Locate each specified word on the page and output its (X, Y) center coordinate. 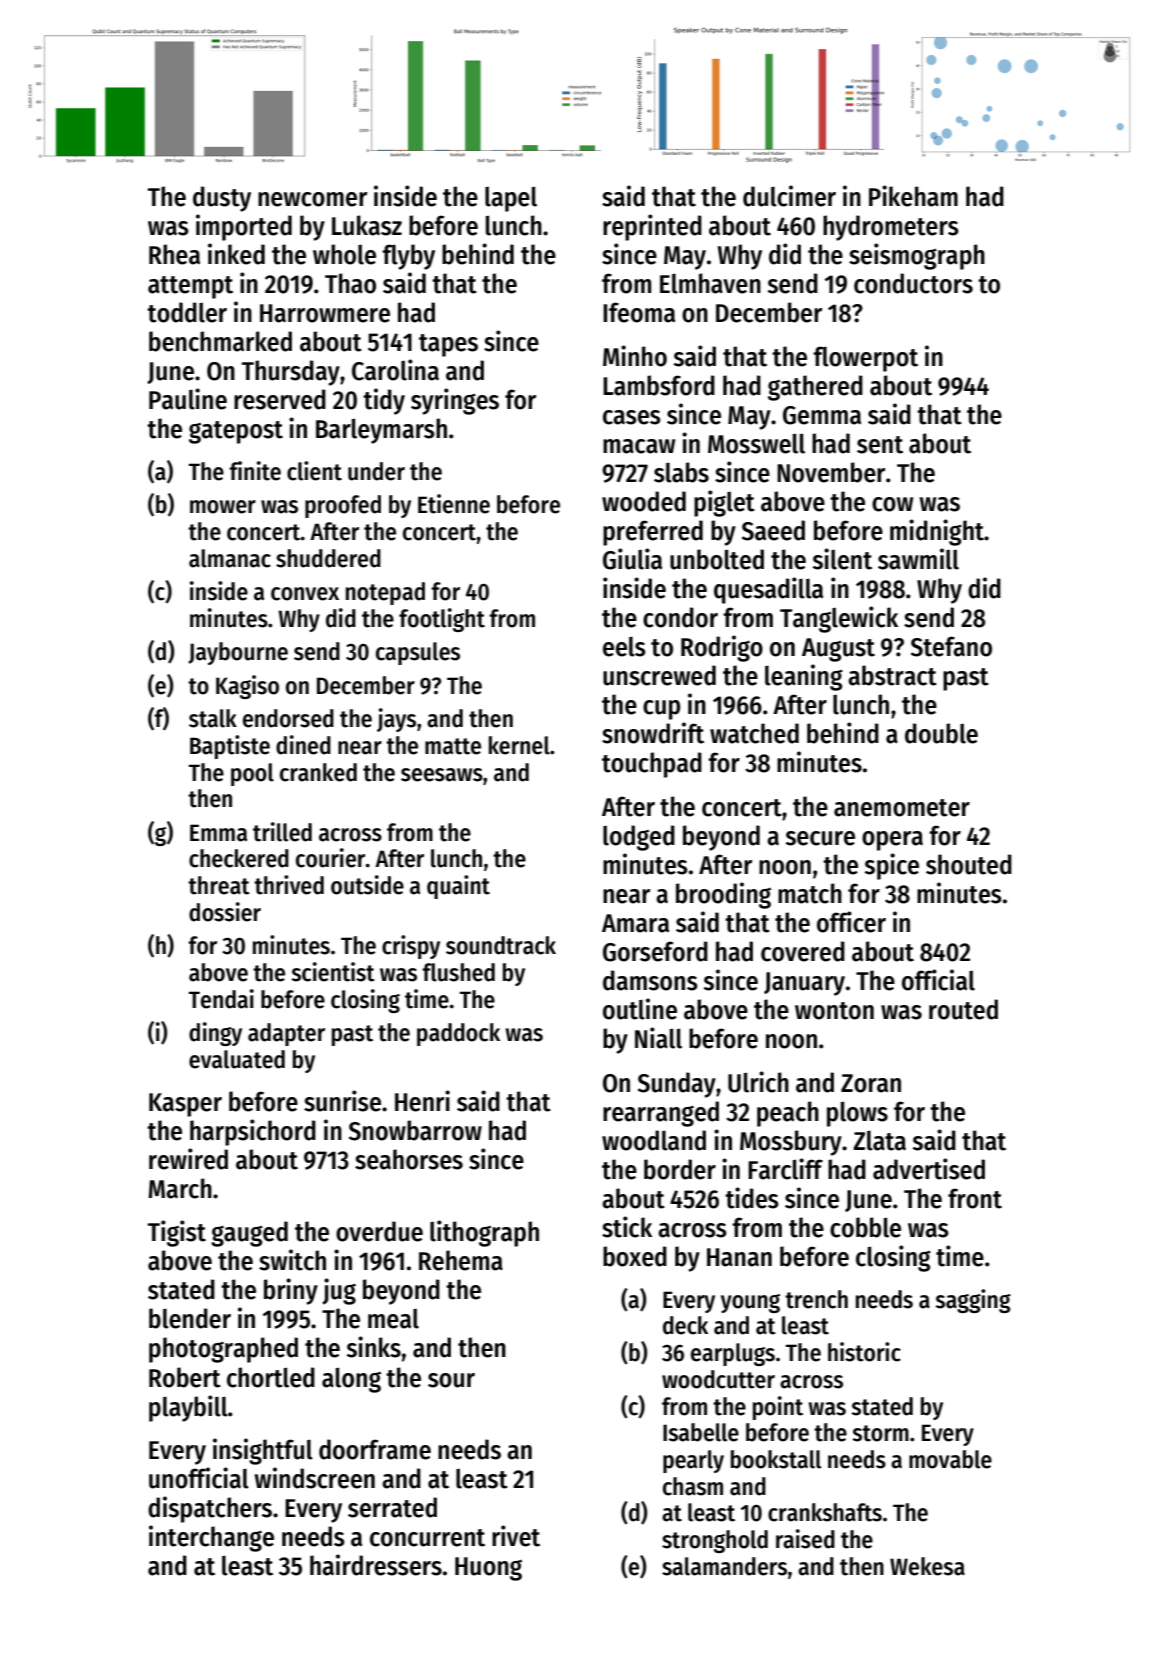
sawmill (918, 559)
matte (453, 746)
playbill (188, 1408)
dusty (222, 199)
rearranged (661, 1114)
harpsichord (253, 1132)
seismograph (917, 256)
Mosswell (756, 444)
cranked (318, 772)
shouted (969, 864)
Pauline (188, 399)
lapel (511, 199)
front (975, 1198)
